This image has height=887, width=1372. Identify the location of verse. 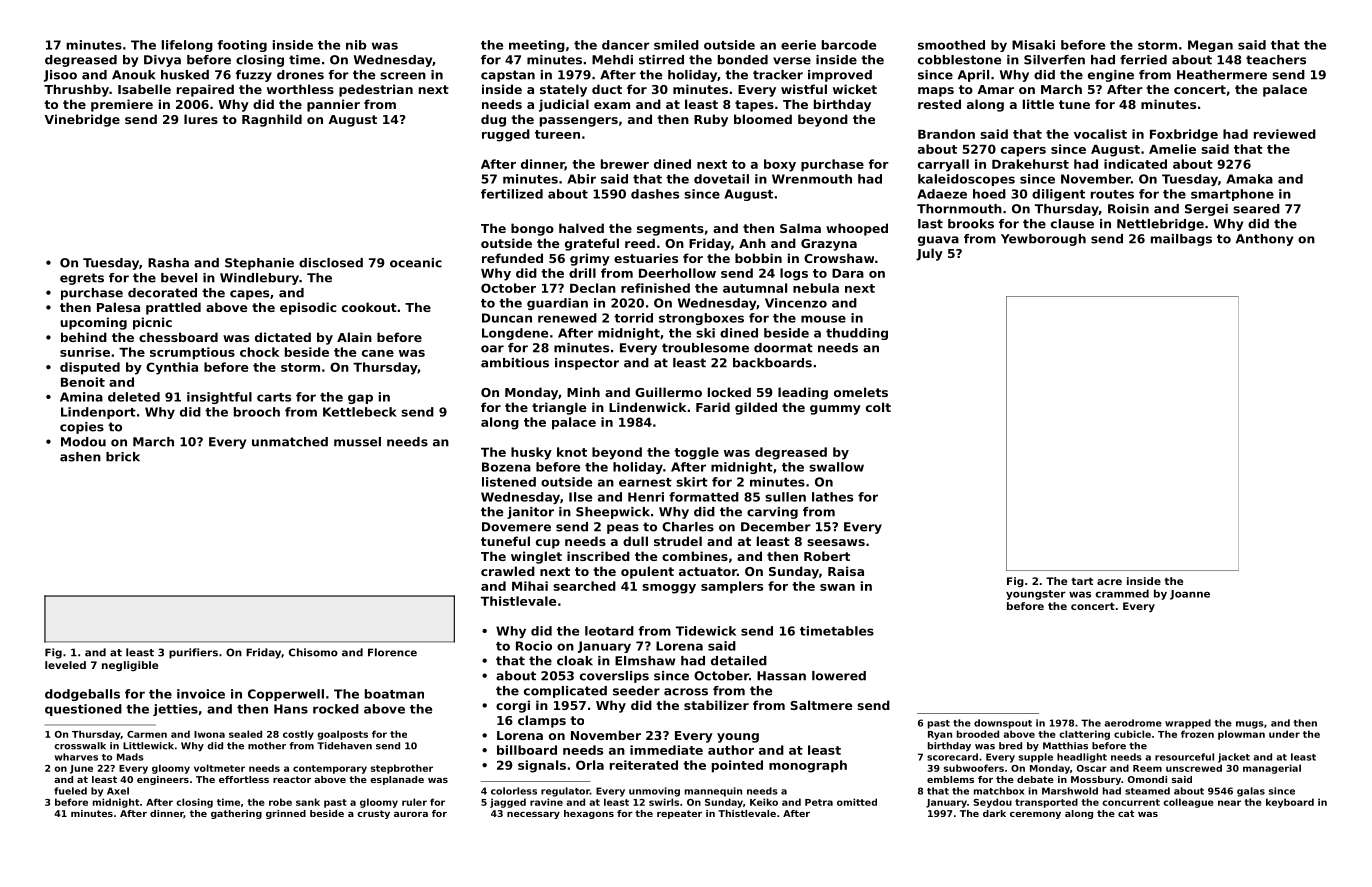
(792, 61).
